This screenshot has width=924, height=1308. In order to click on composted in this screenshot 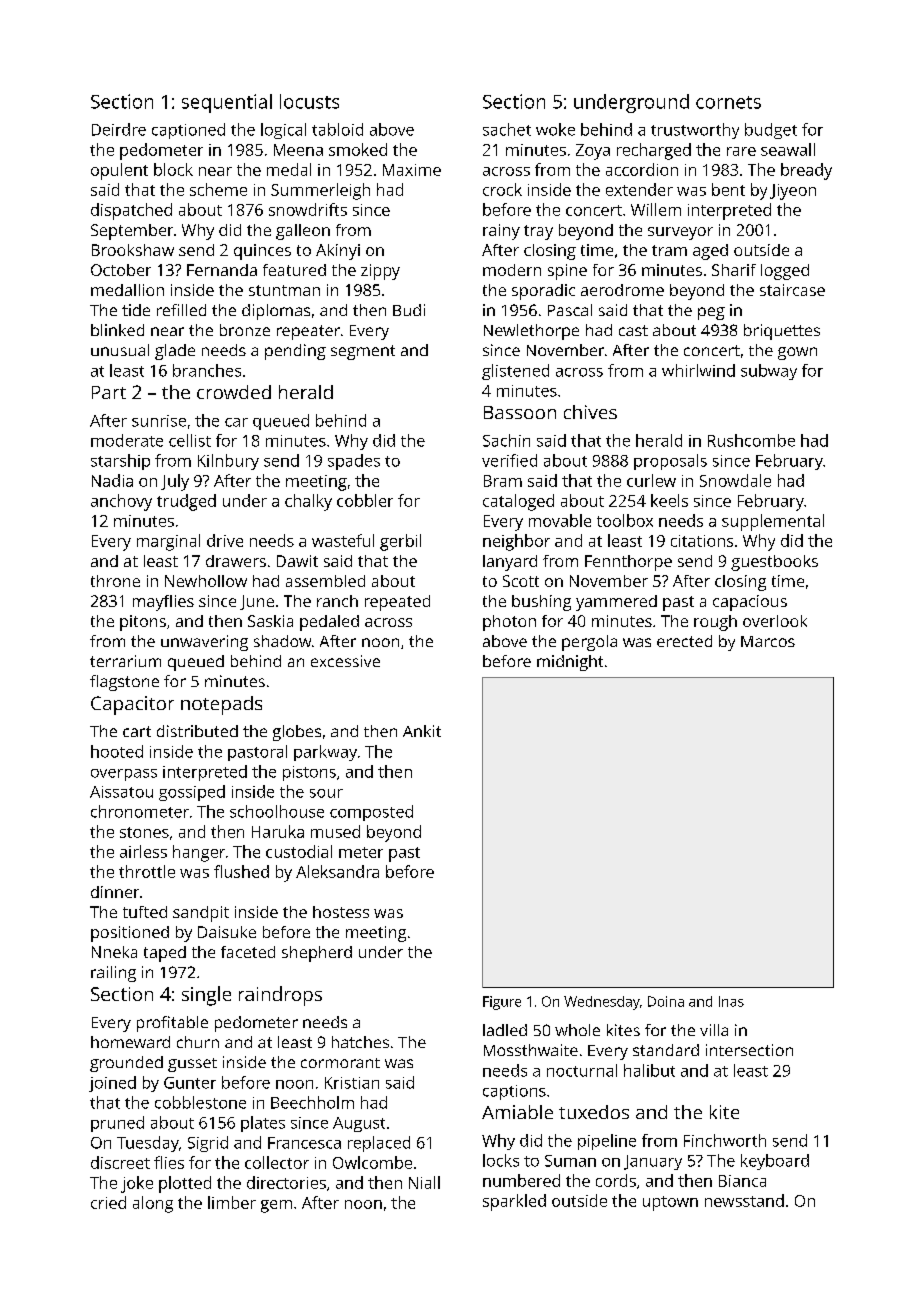, I will do `click(371, 813)`.
